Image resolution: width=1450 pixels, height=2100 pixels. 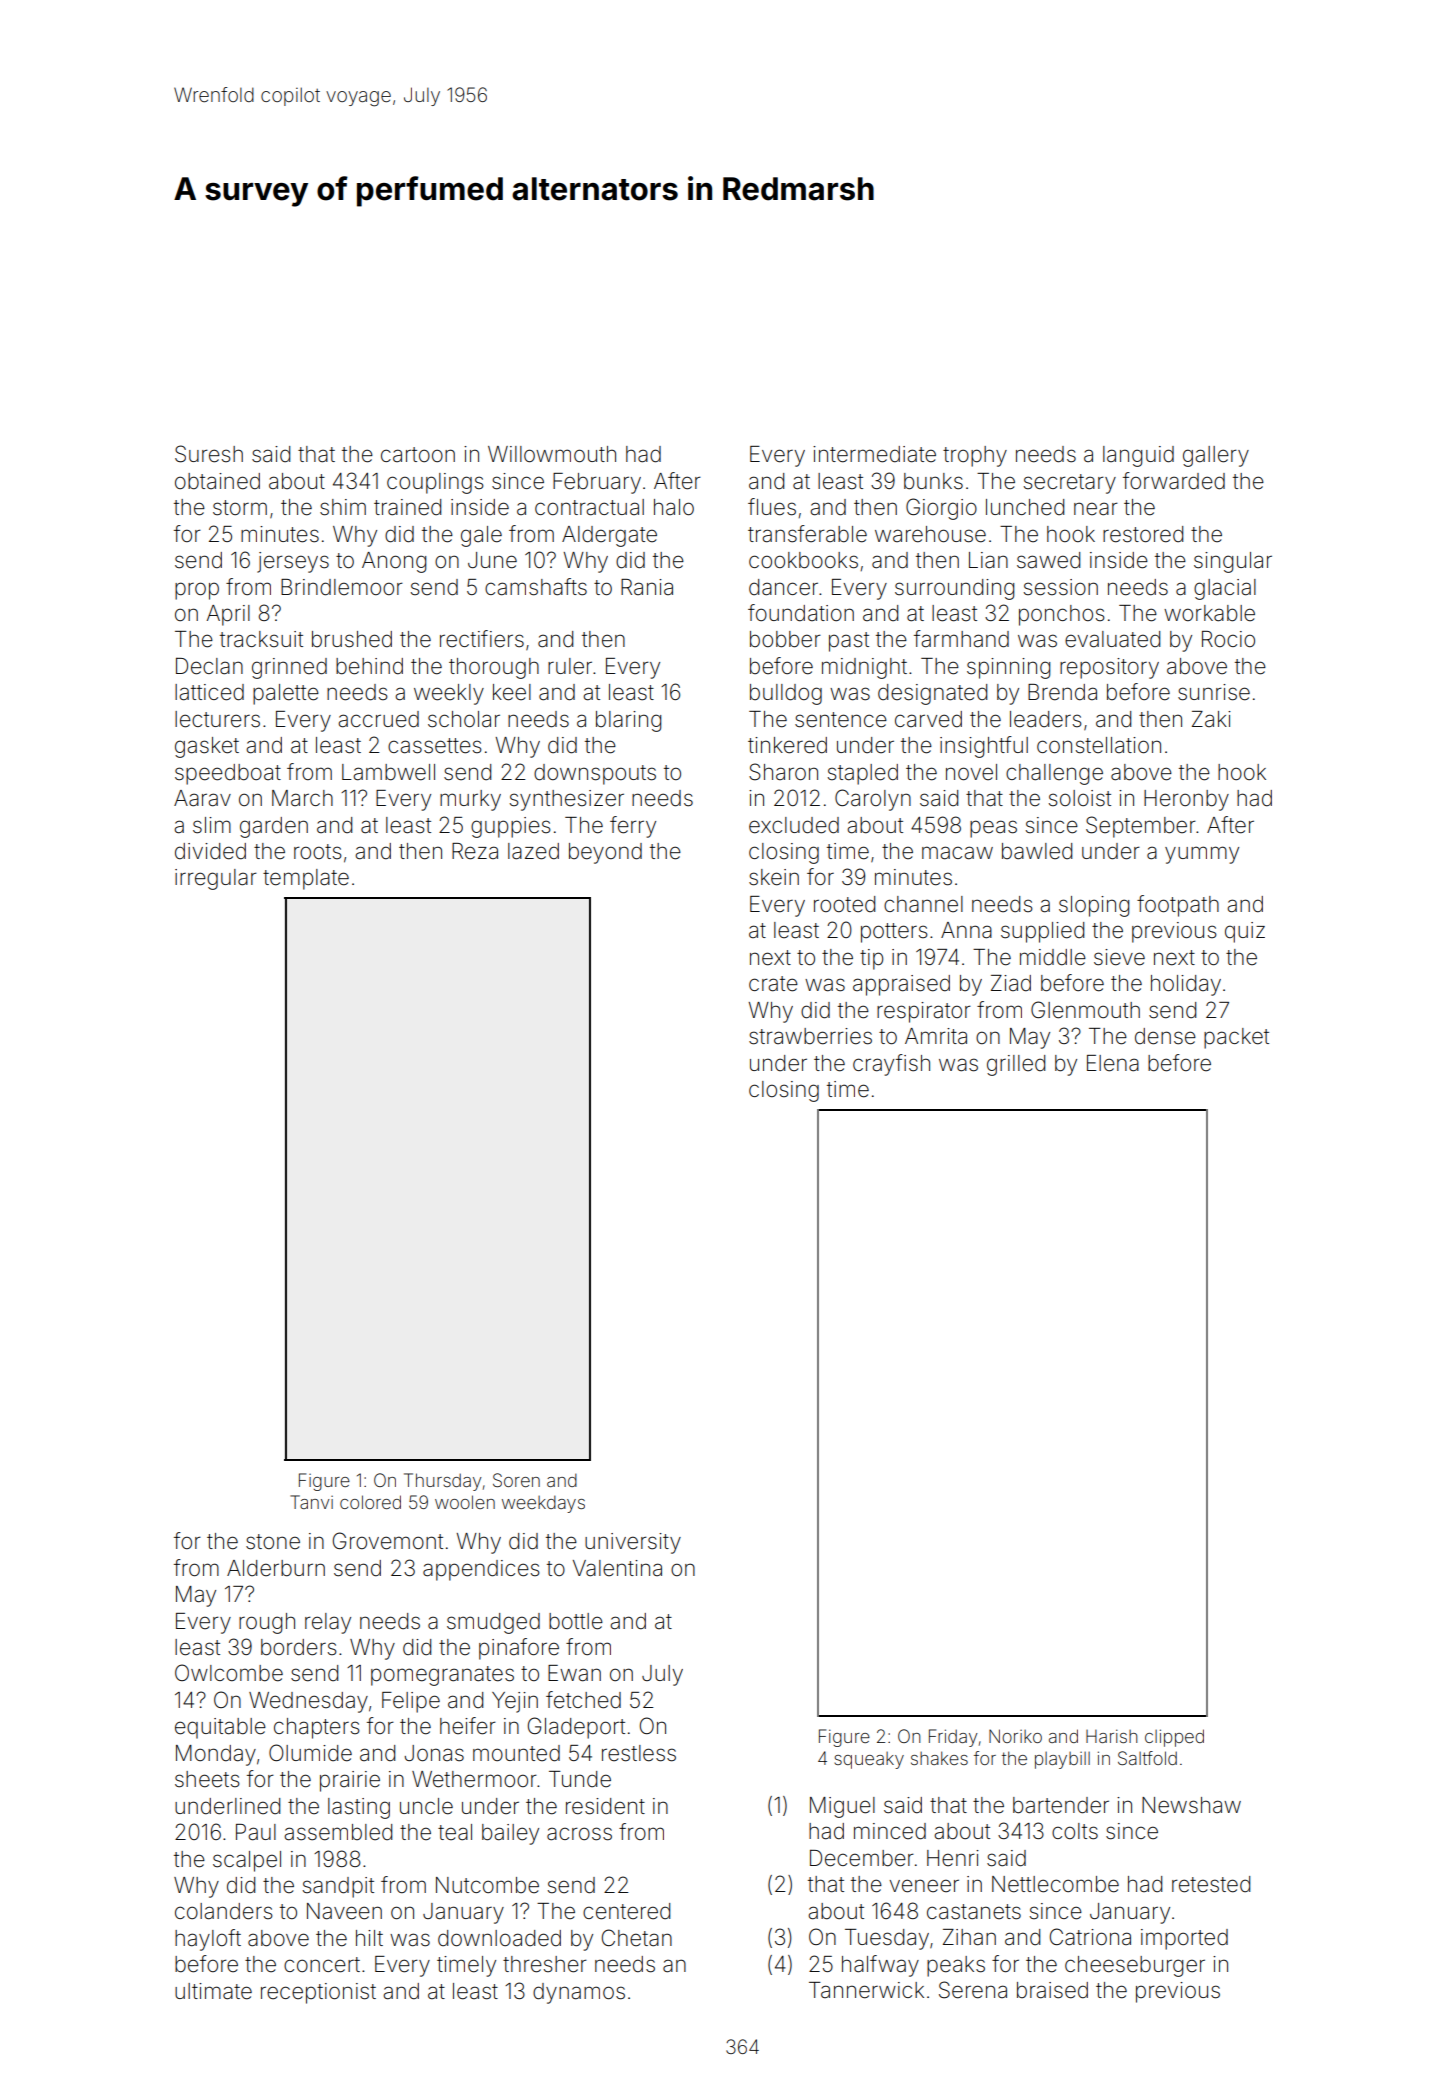 What do you see at coordinates (871, 959) in the screenshot?
I see `tip` at bounding box center [871, 959].
